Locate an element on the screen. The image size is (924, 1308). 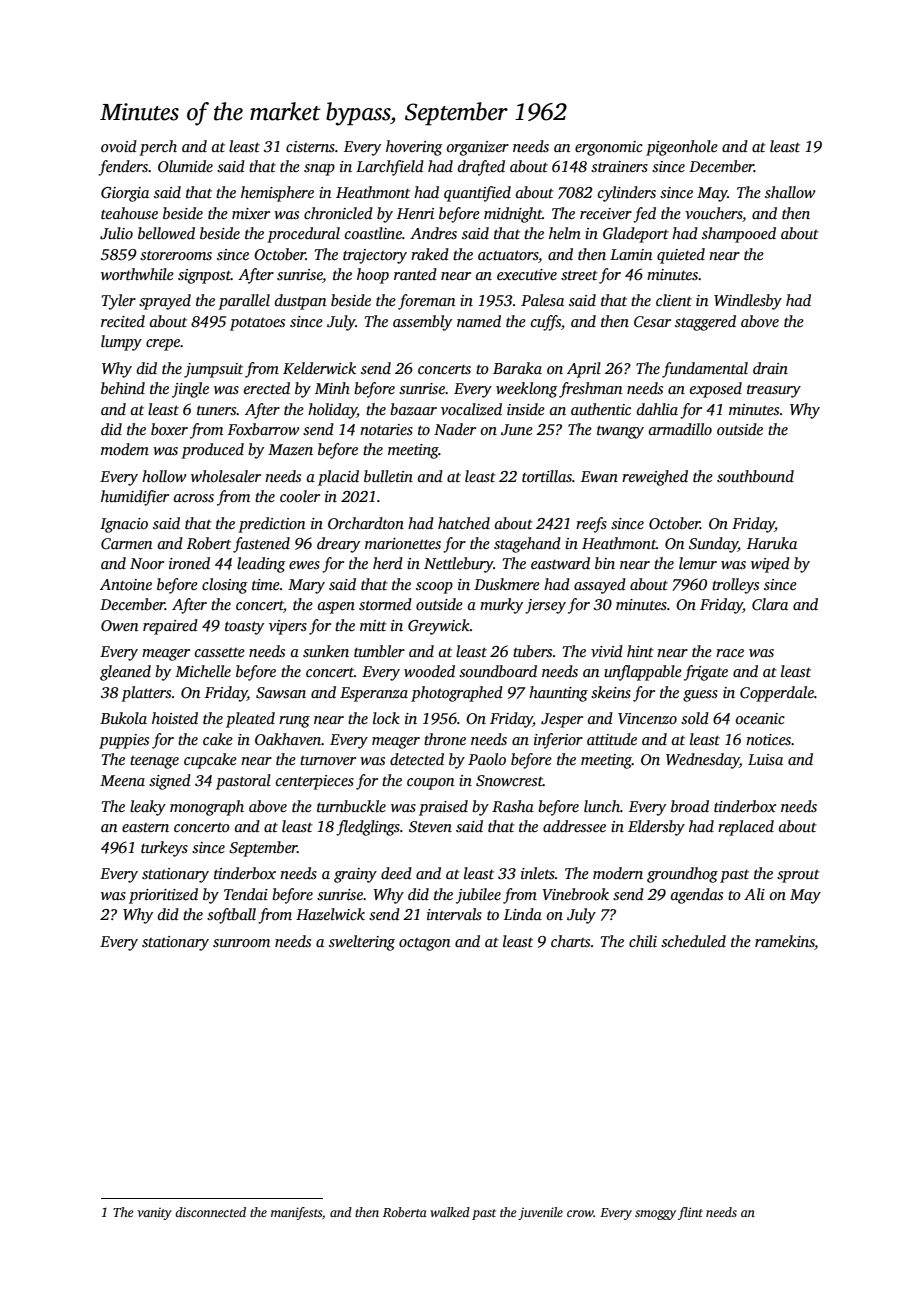
midnight is located at coordinates (513, 215).
